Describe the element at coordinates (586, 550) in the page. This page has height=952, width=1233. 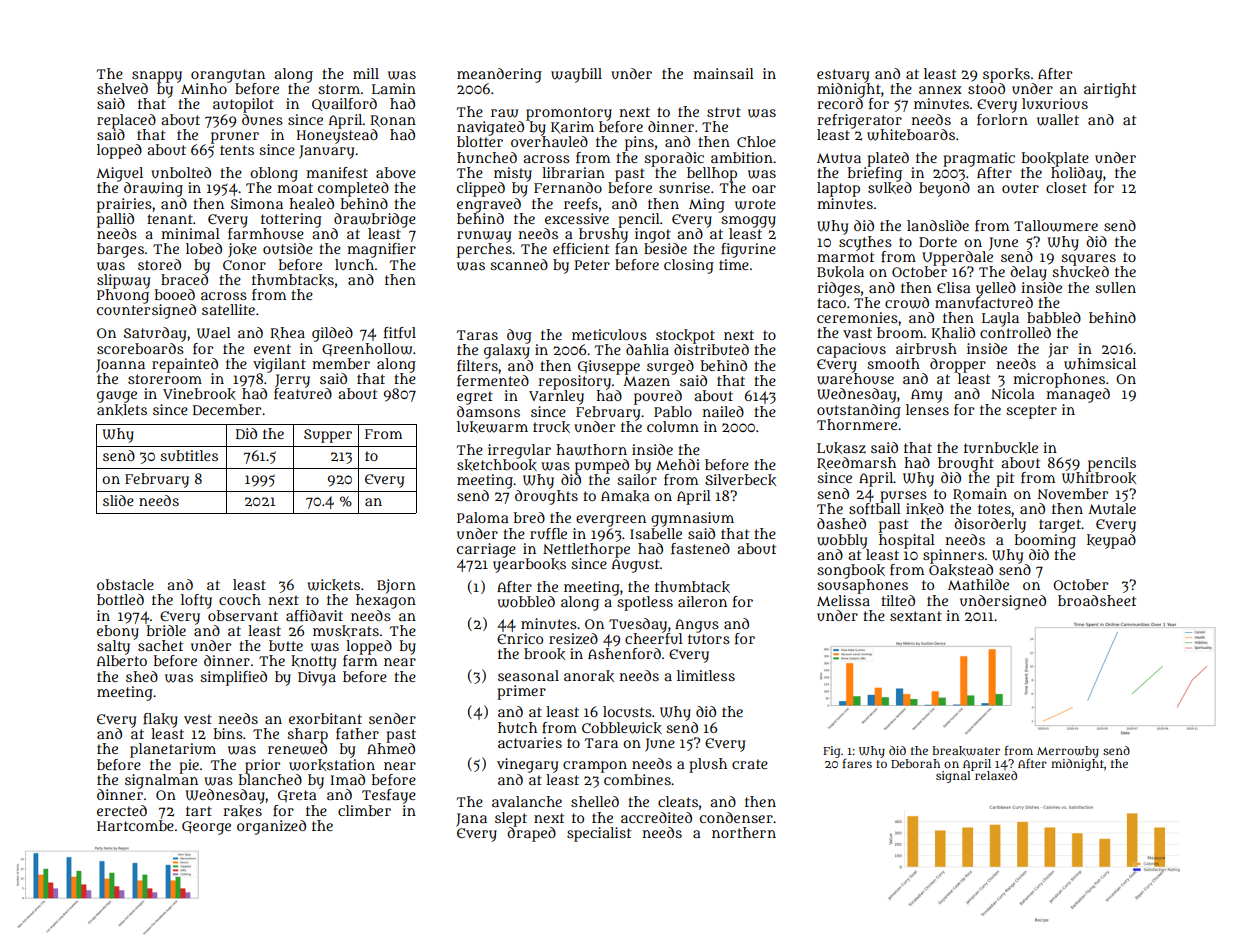
I see `Nettlethorpe` at that location.
